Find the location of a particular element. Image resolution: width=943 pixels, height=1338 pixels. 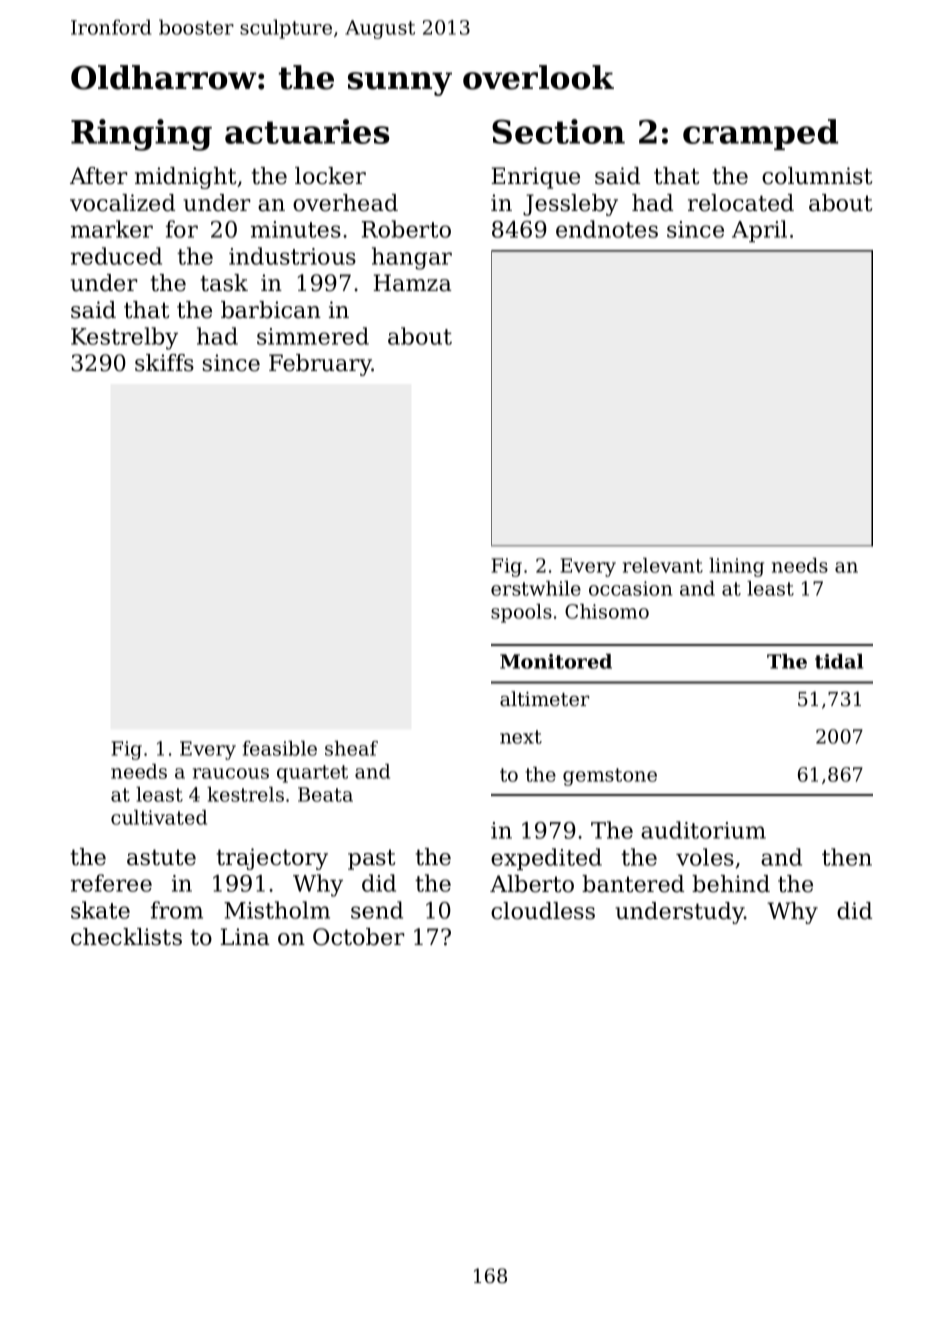

columnist is located at coordinates (817, 176).
